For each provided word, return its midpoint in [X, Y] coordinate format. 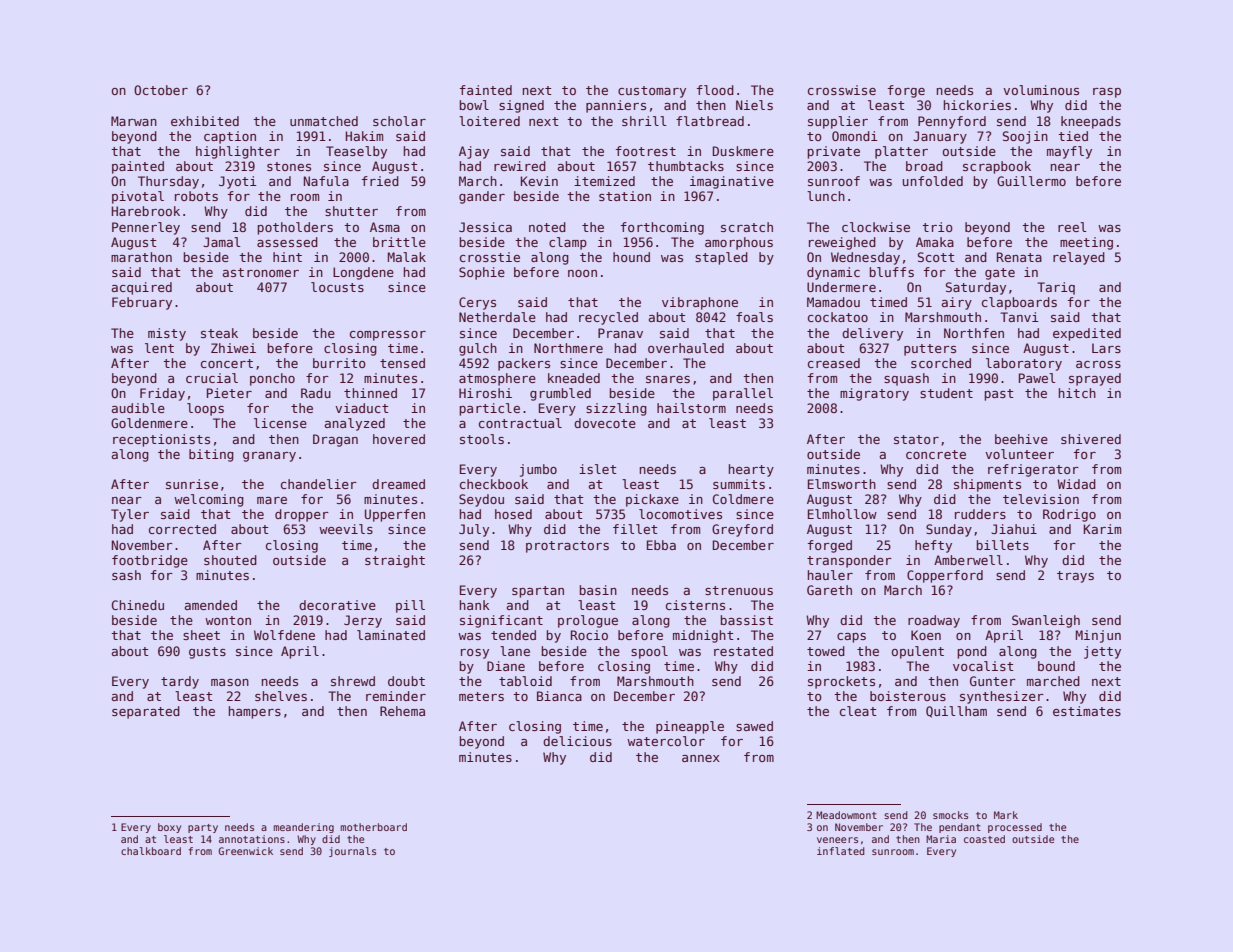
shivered [1091, 439]
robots [196, 196]
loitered [489, 121]
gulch [478, 349]
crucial [212, 378]
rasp [1107, 93]
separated [146, 712]
